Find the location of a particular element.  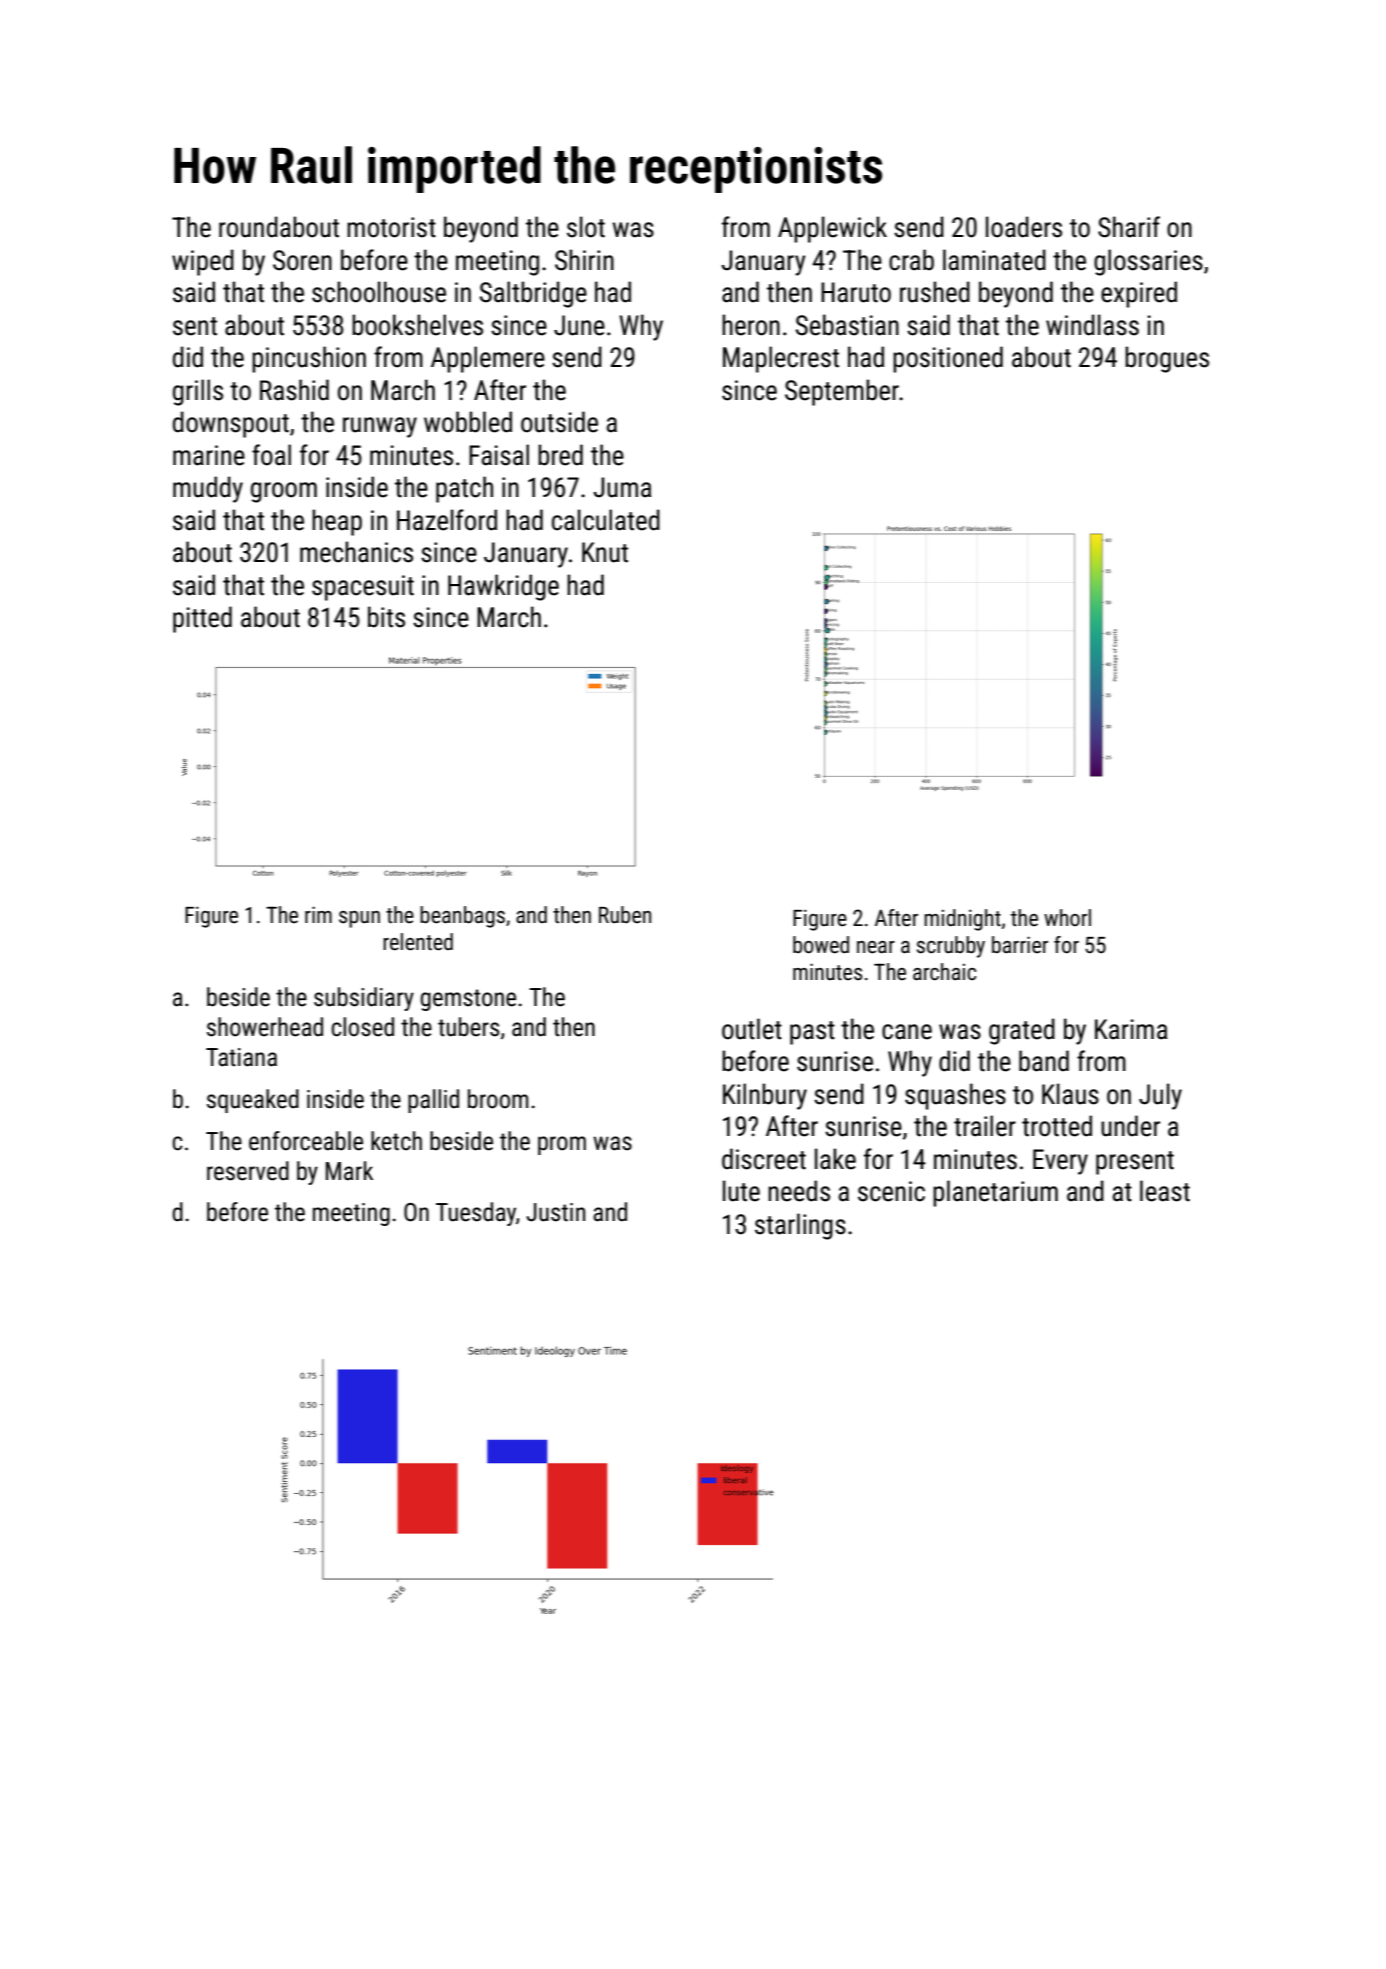

Sharif is located at coordinates (1129, 227).
